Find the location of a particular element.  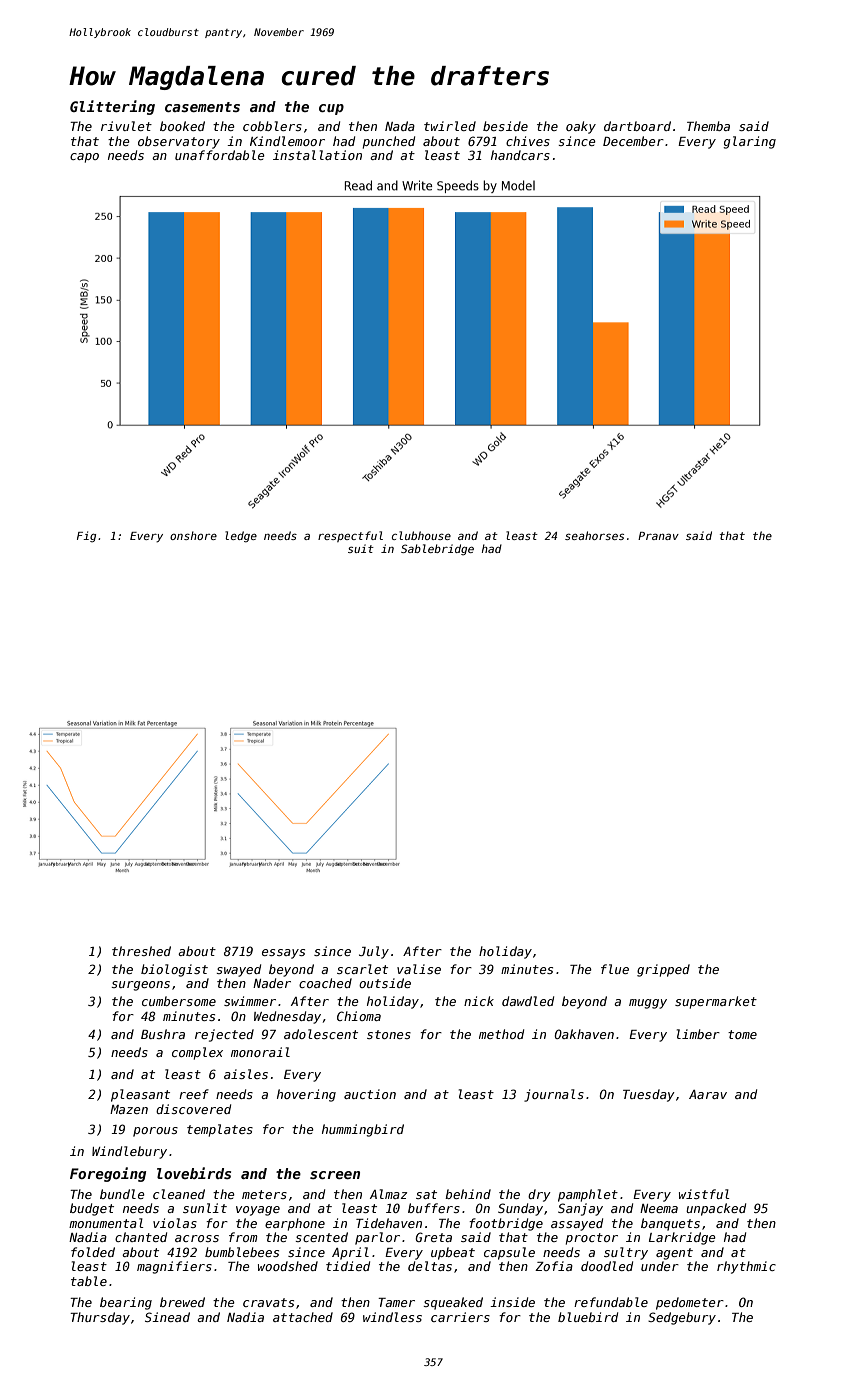

supermarket is located at coordinates (716, 1002).
